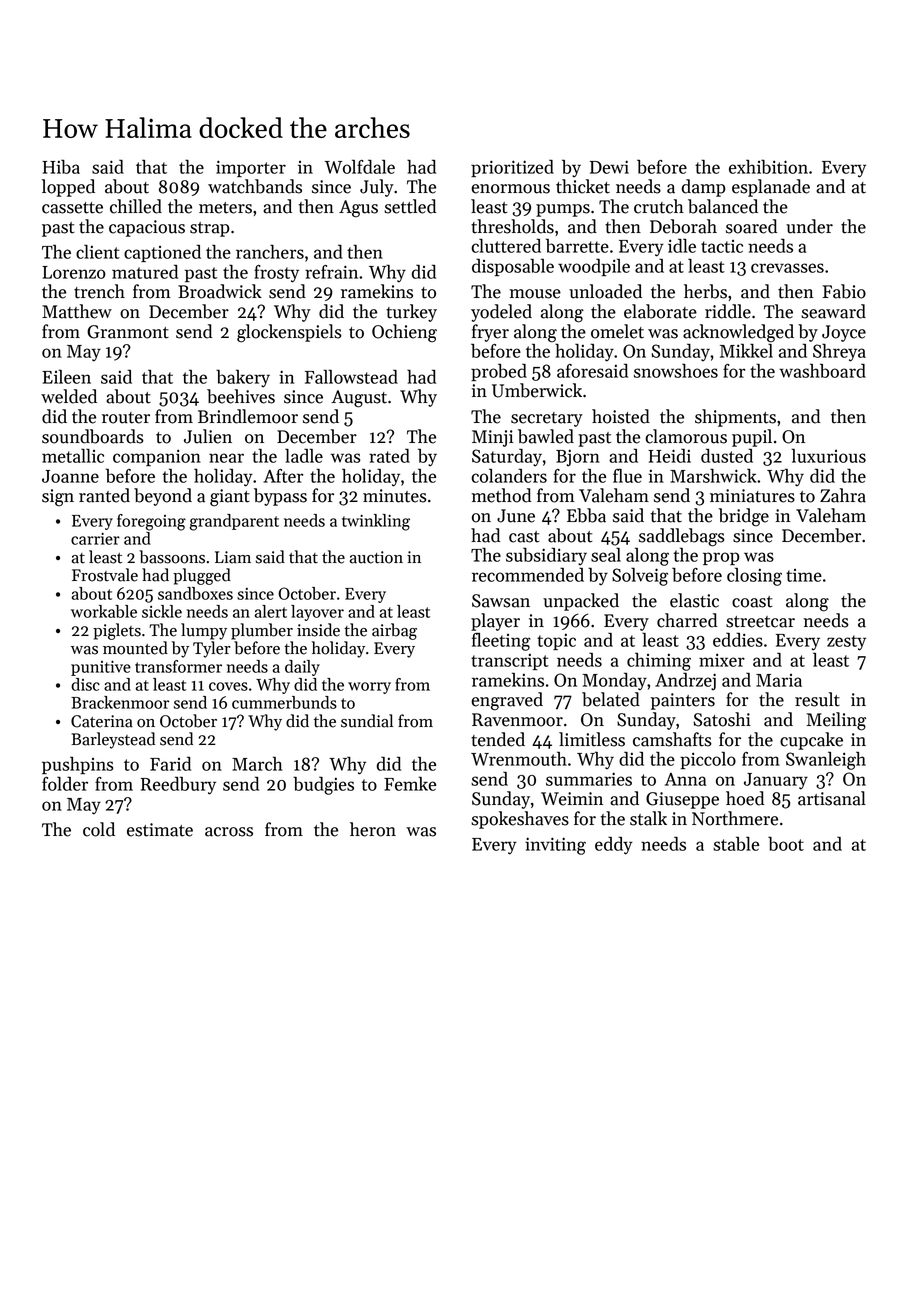 This document has width=908, height=1316. I want to click on cast, so click(524, 537).
